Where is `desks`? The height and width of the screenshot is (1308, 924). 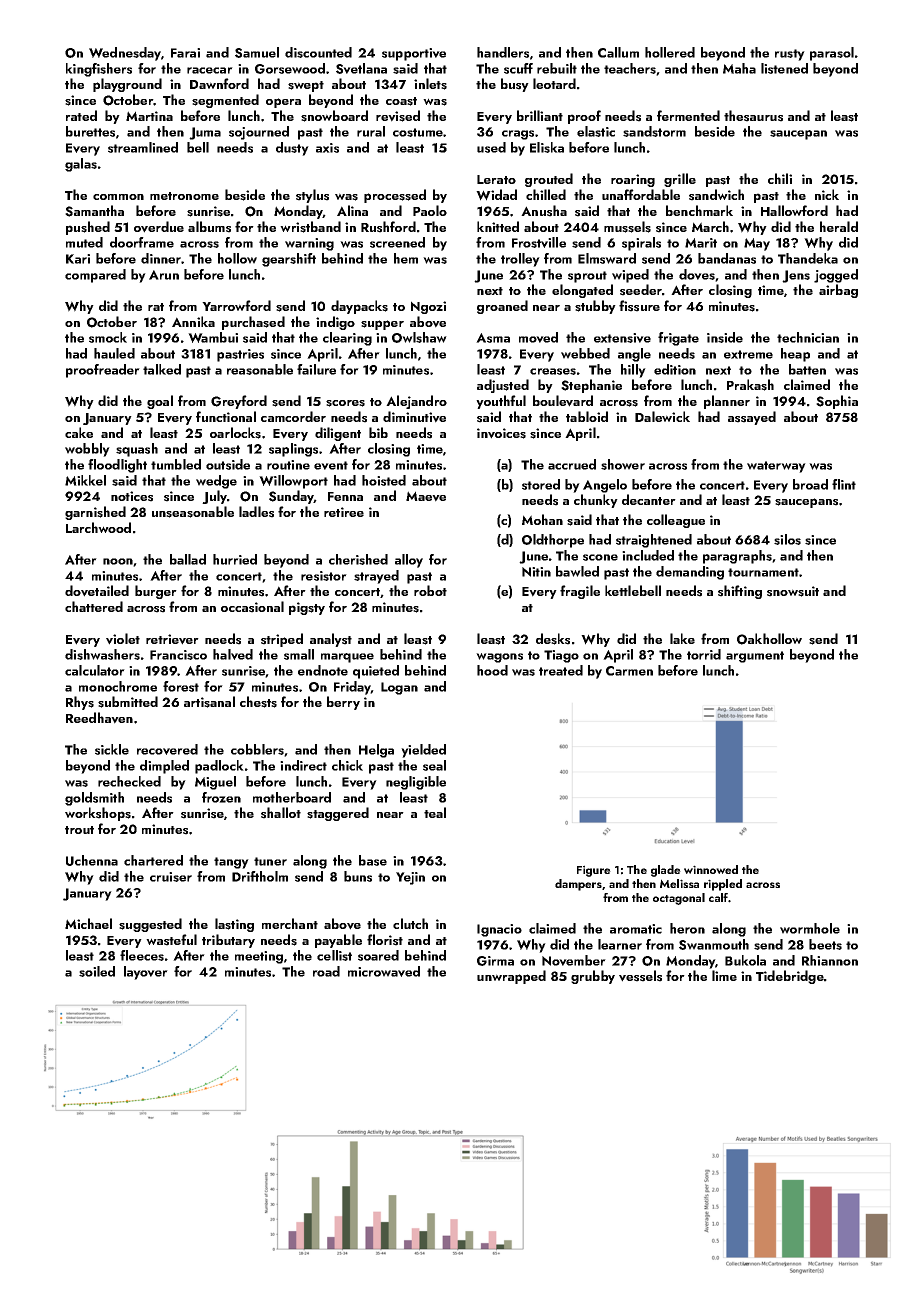
desks is located at coordinates (553, 639).
